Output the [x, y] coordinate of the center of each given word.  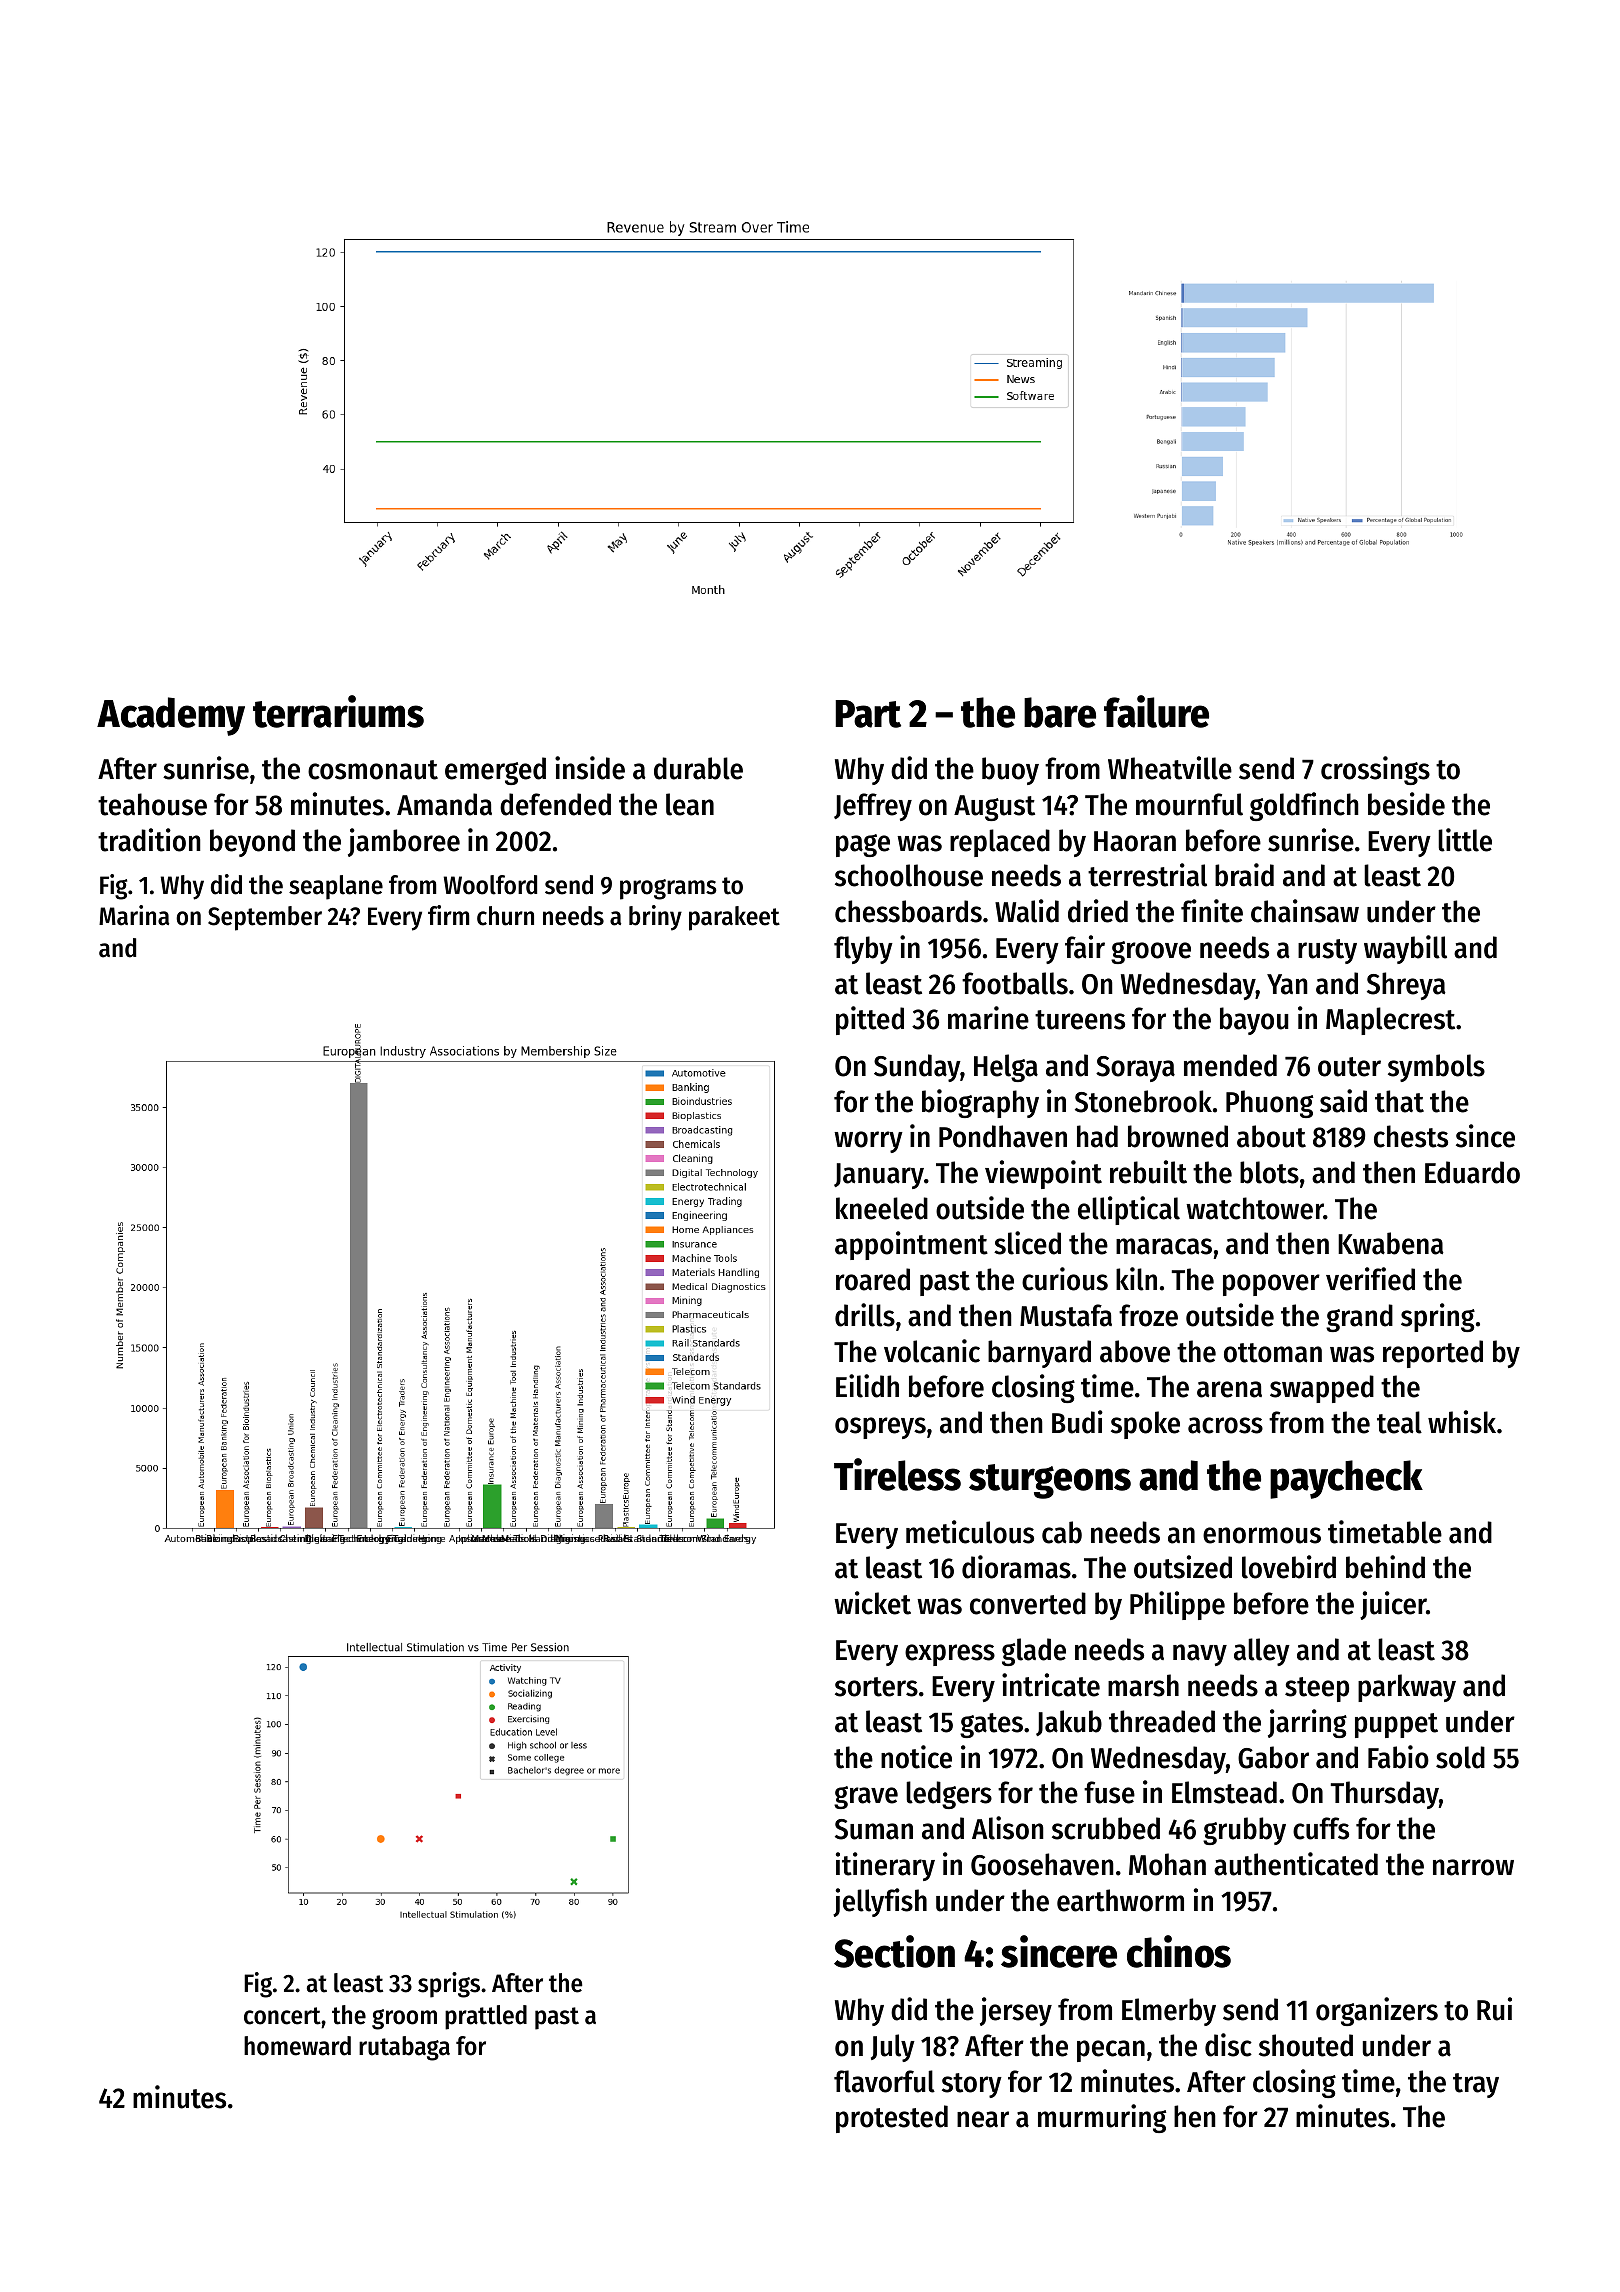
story [972, 2085]
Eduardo [1472, 1172]
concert [282, 2016]
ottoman [1273, 1353]
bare [1060, 712]
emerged [495, 771]
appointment [911, 1245]
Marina [134, 915]
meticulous [970, 1532]
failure [1156, 711]
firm [448, 915]
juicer [1393, 1605]
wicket [872, 1603]
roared [873, 1279]
